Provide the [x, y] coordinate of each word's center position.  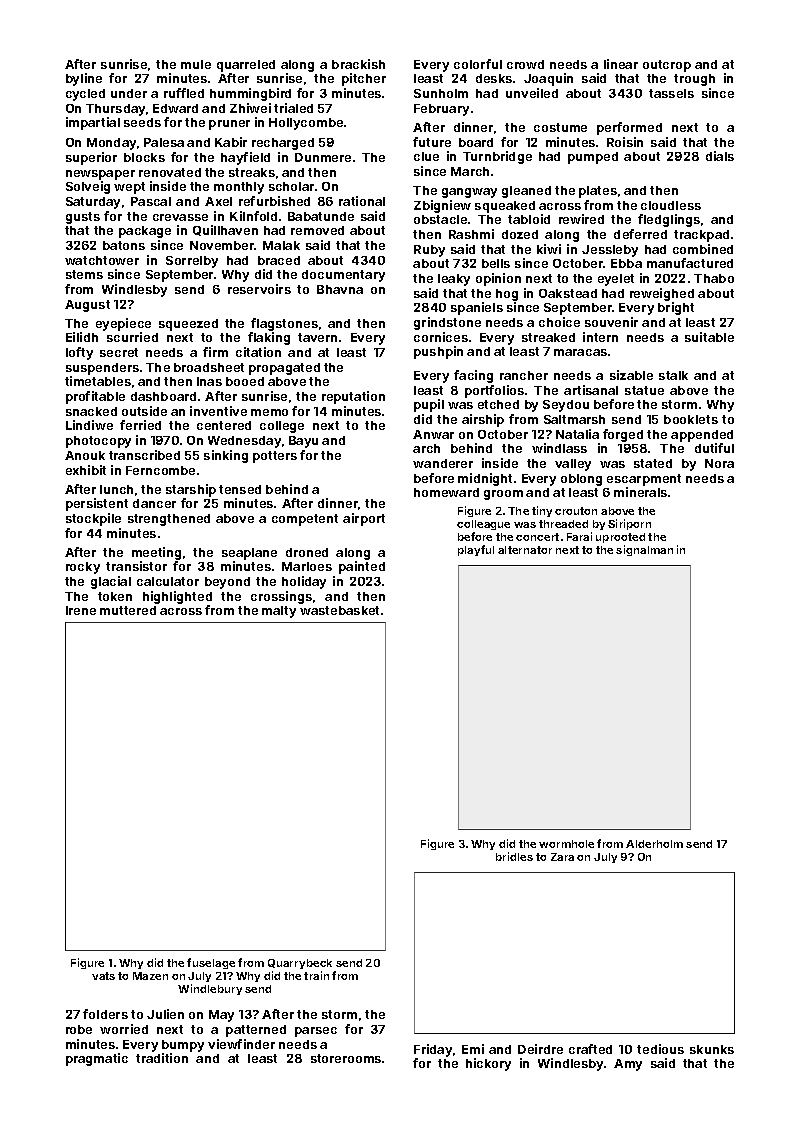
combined [703, 249]
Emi [473, 1049]
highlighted [177, 597]
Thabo [714, 278]
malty [279, 612]
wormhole [566, 844]
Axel [218, 201]
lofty [79, 353]
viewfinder [241, 1044]
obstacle [440, 219]
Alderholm [654, 844]
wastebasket [339, 610]
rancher [524, 375]
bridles [514, 856]
